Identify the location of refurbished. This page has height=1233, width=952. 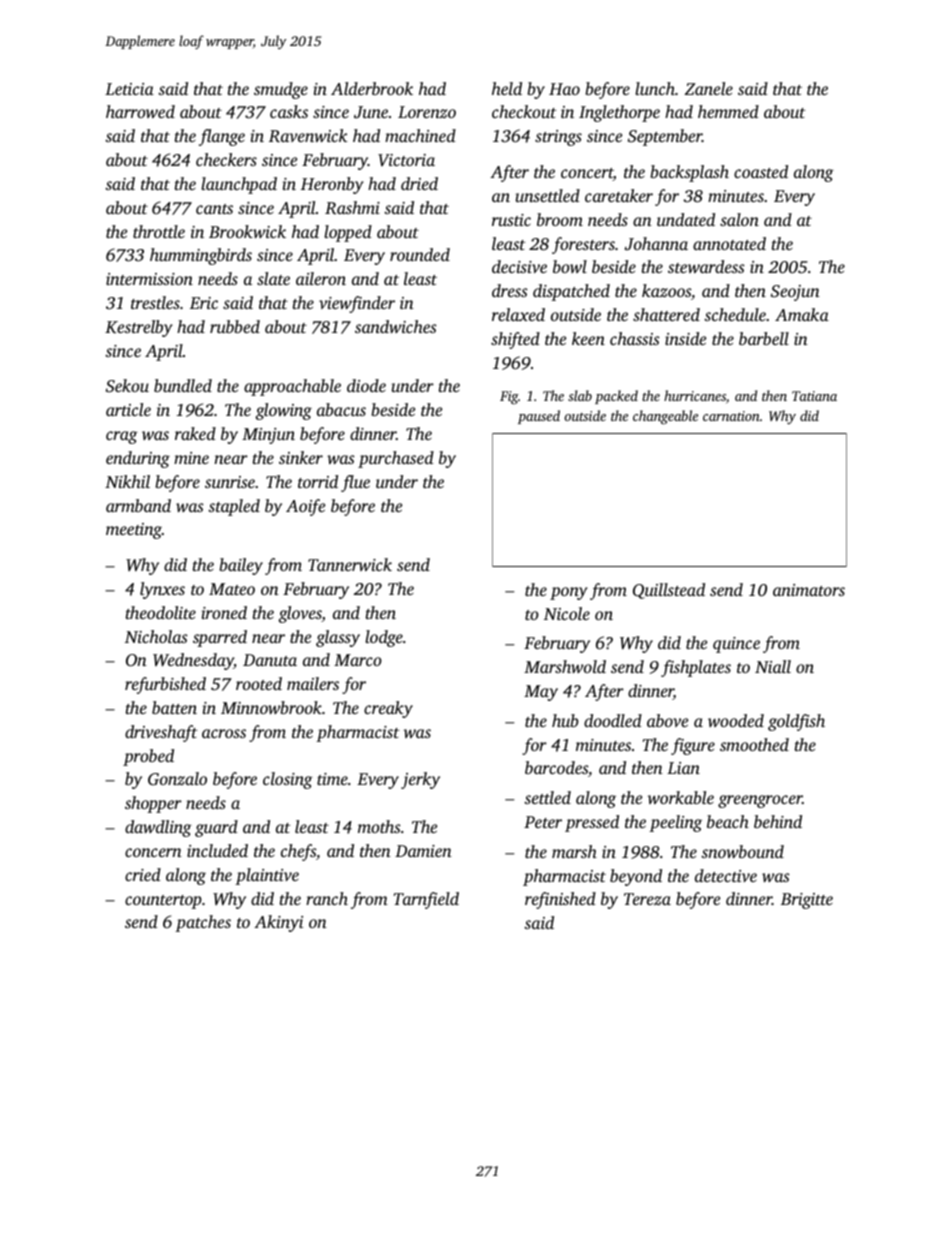
(165, 685).
